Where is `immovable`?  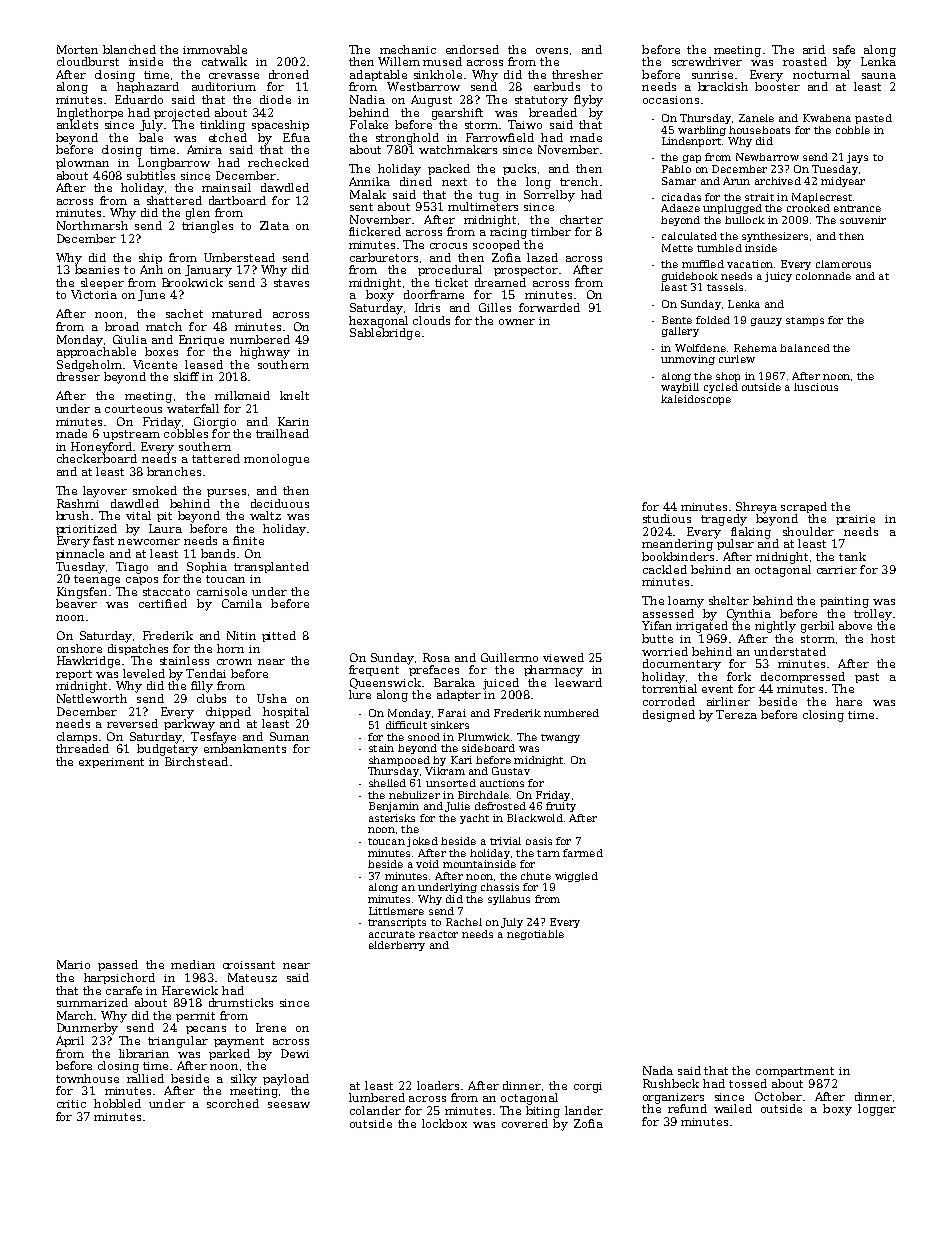
immovable is located at coordinates (215, 49).
